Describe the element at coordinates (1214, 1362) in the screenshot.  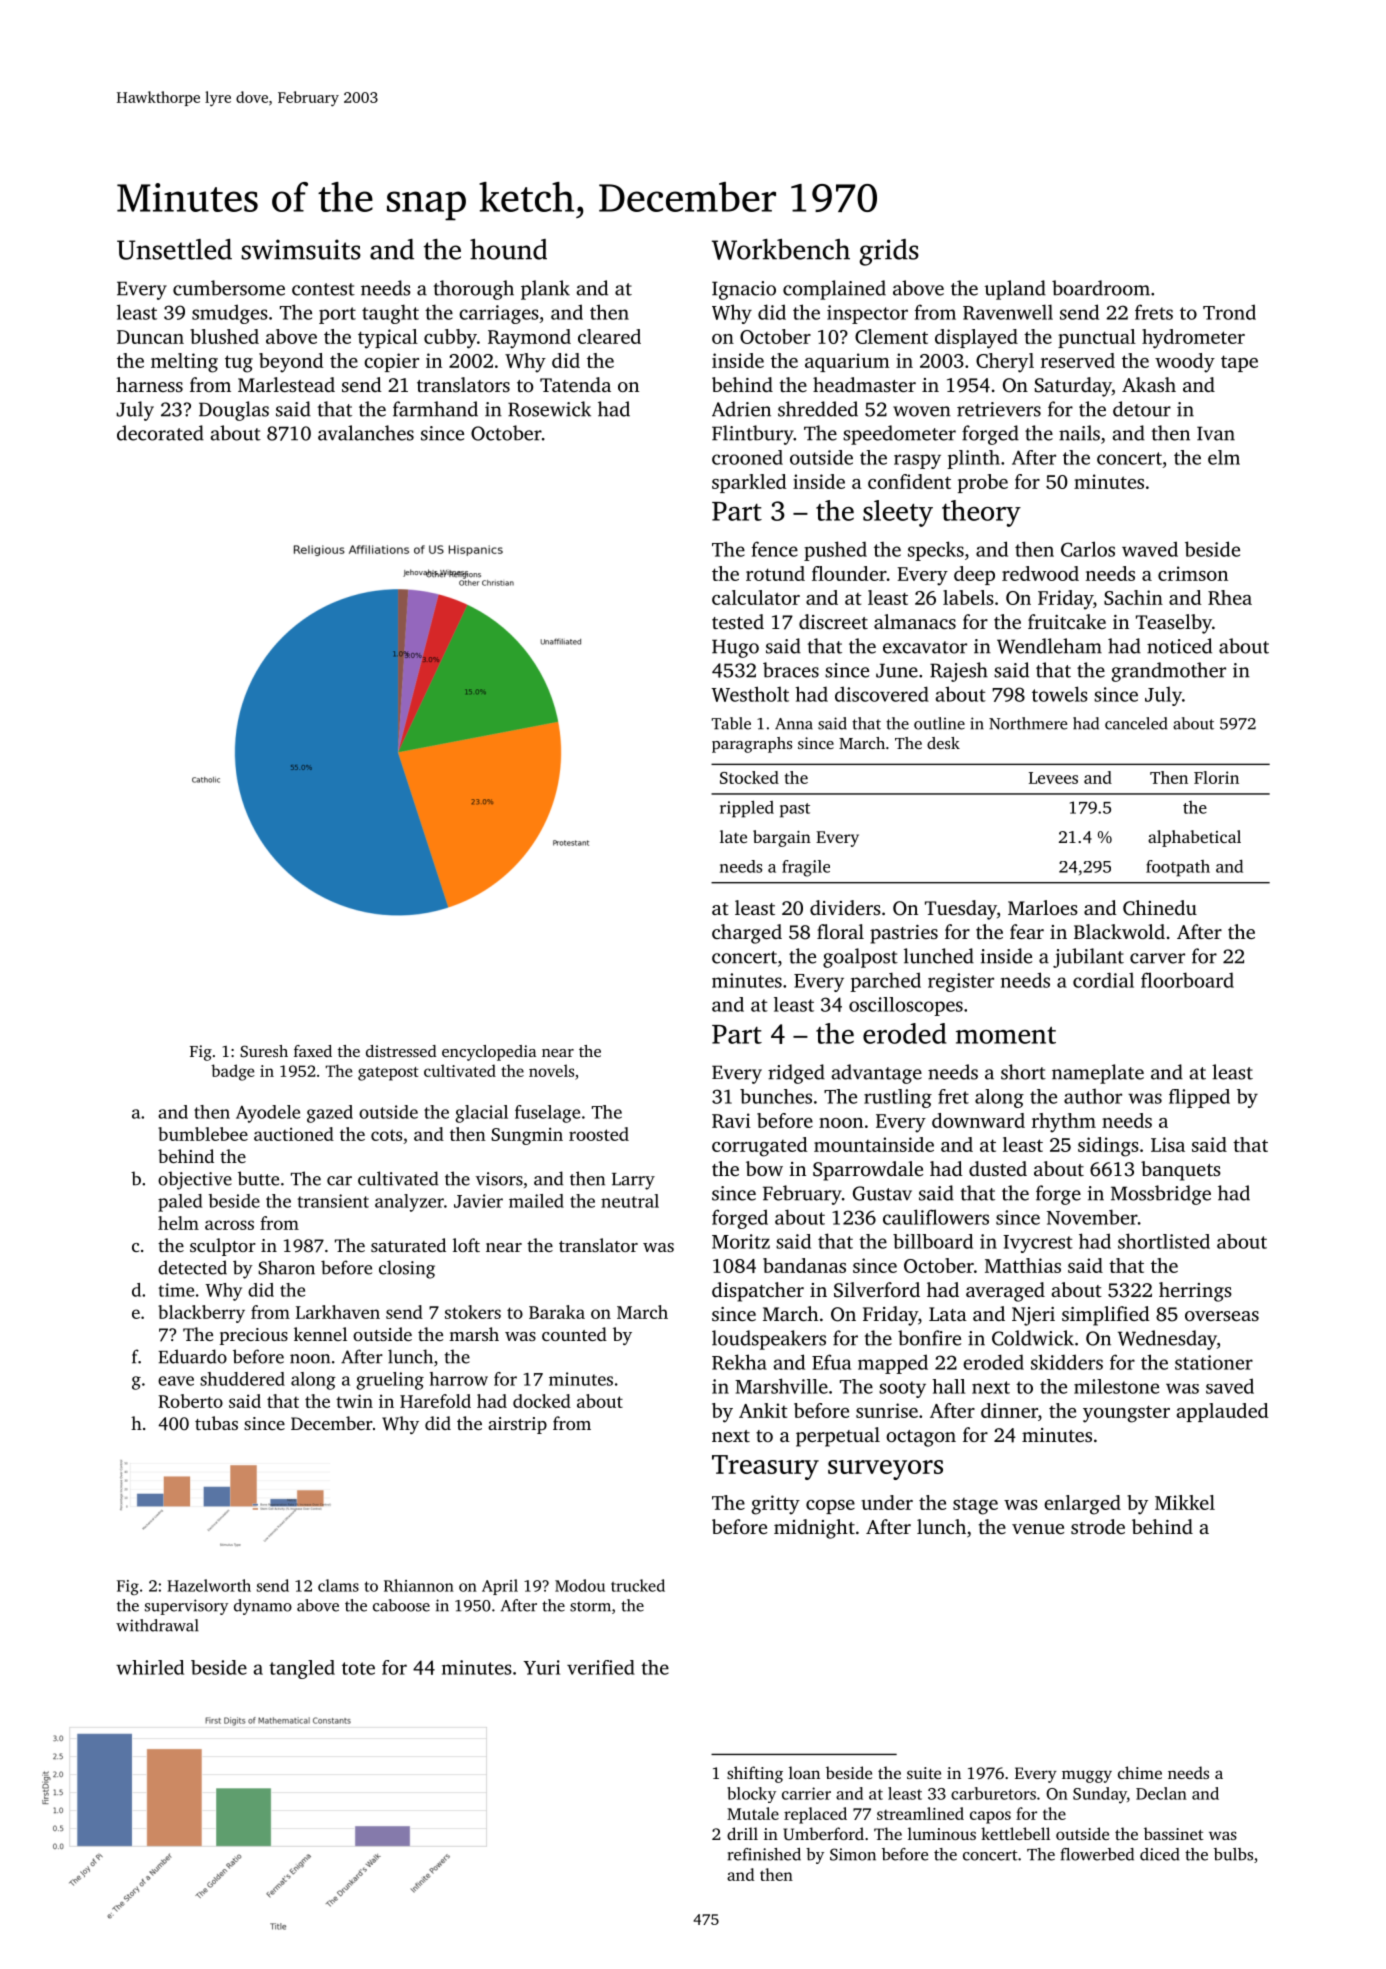
I see `stationer` at that location.
